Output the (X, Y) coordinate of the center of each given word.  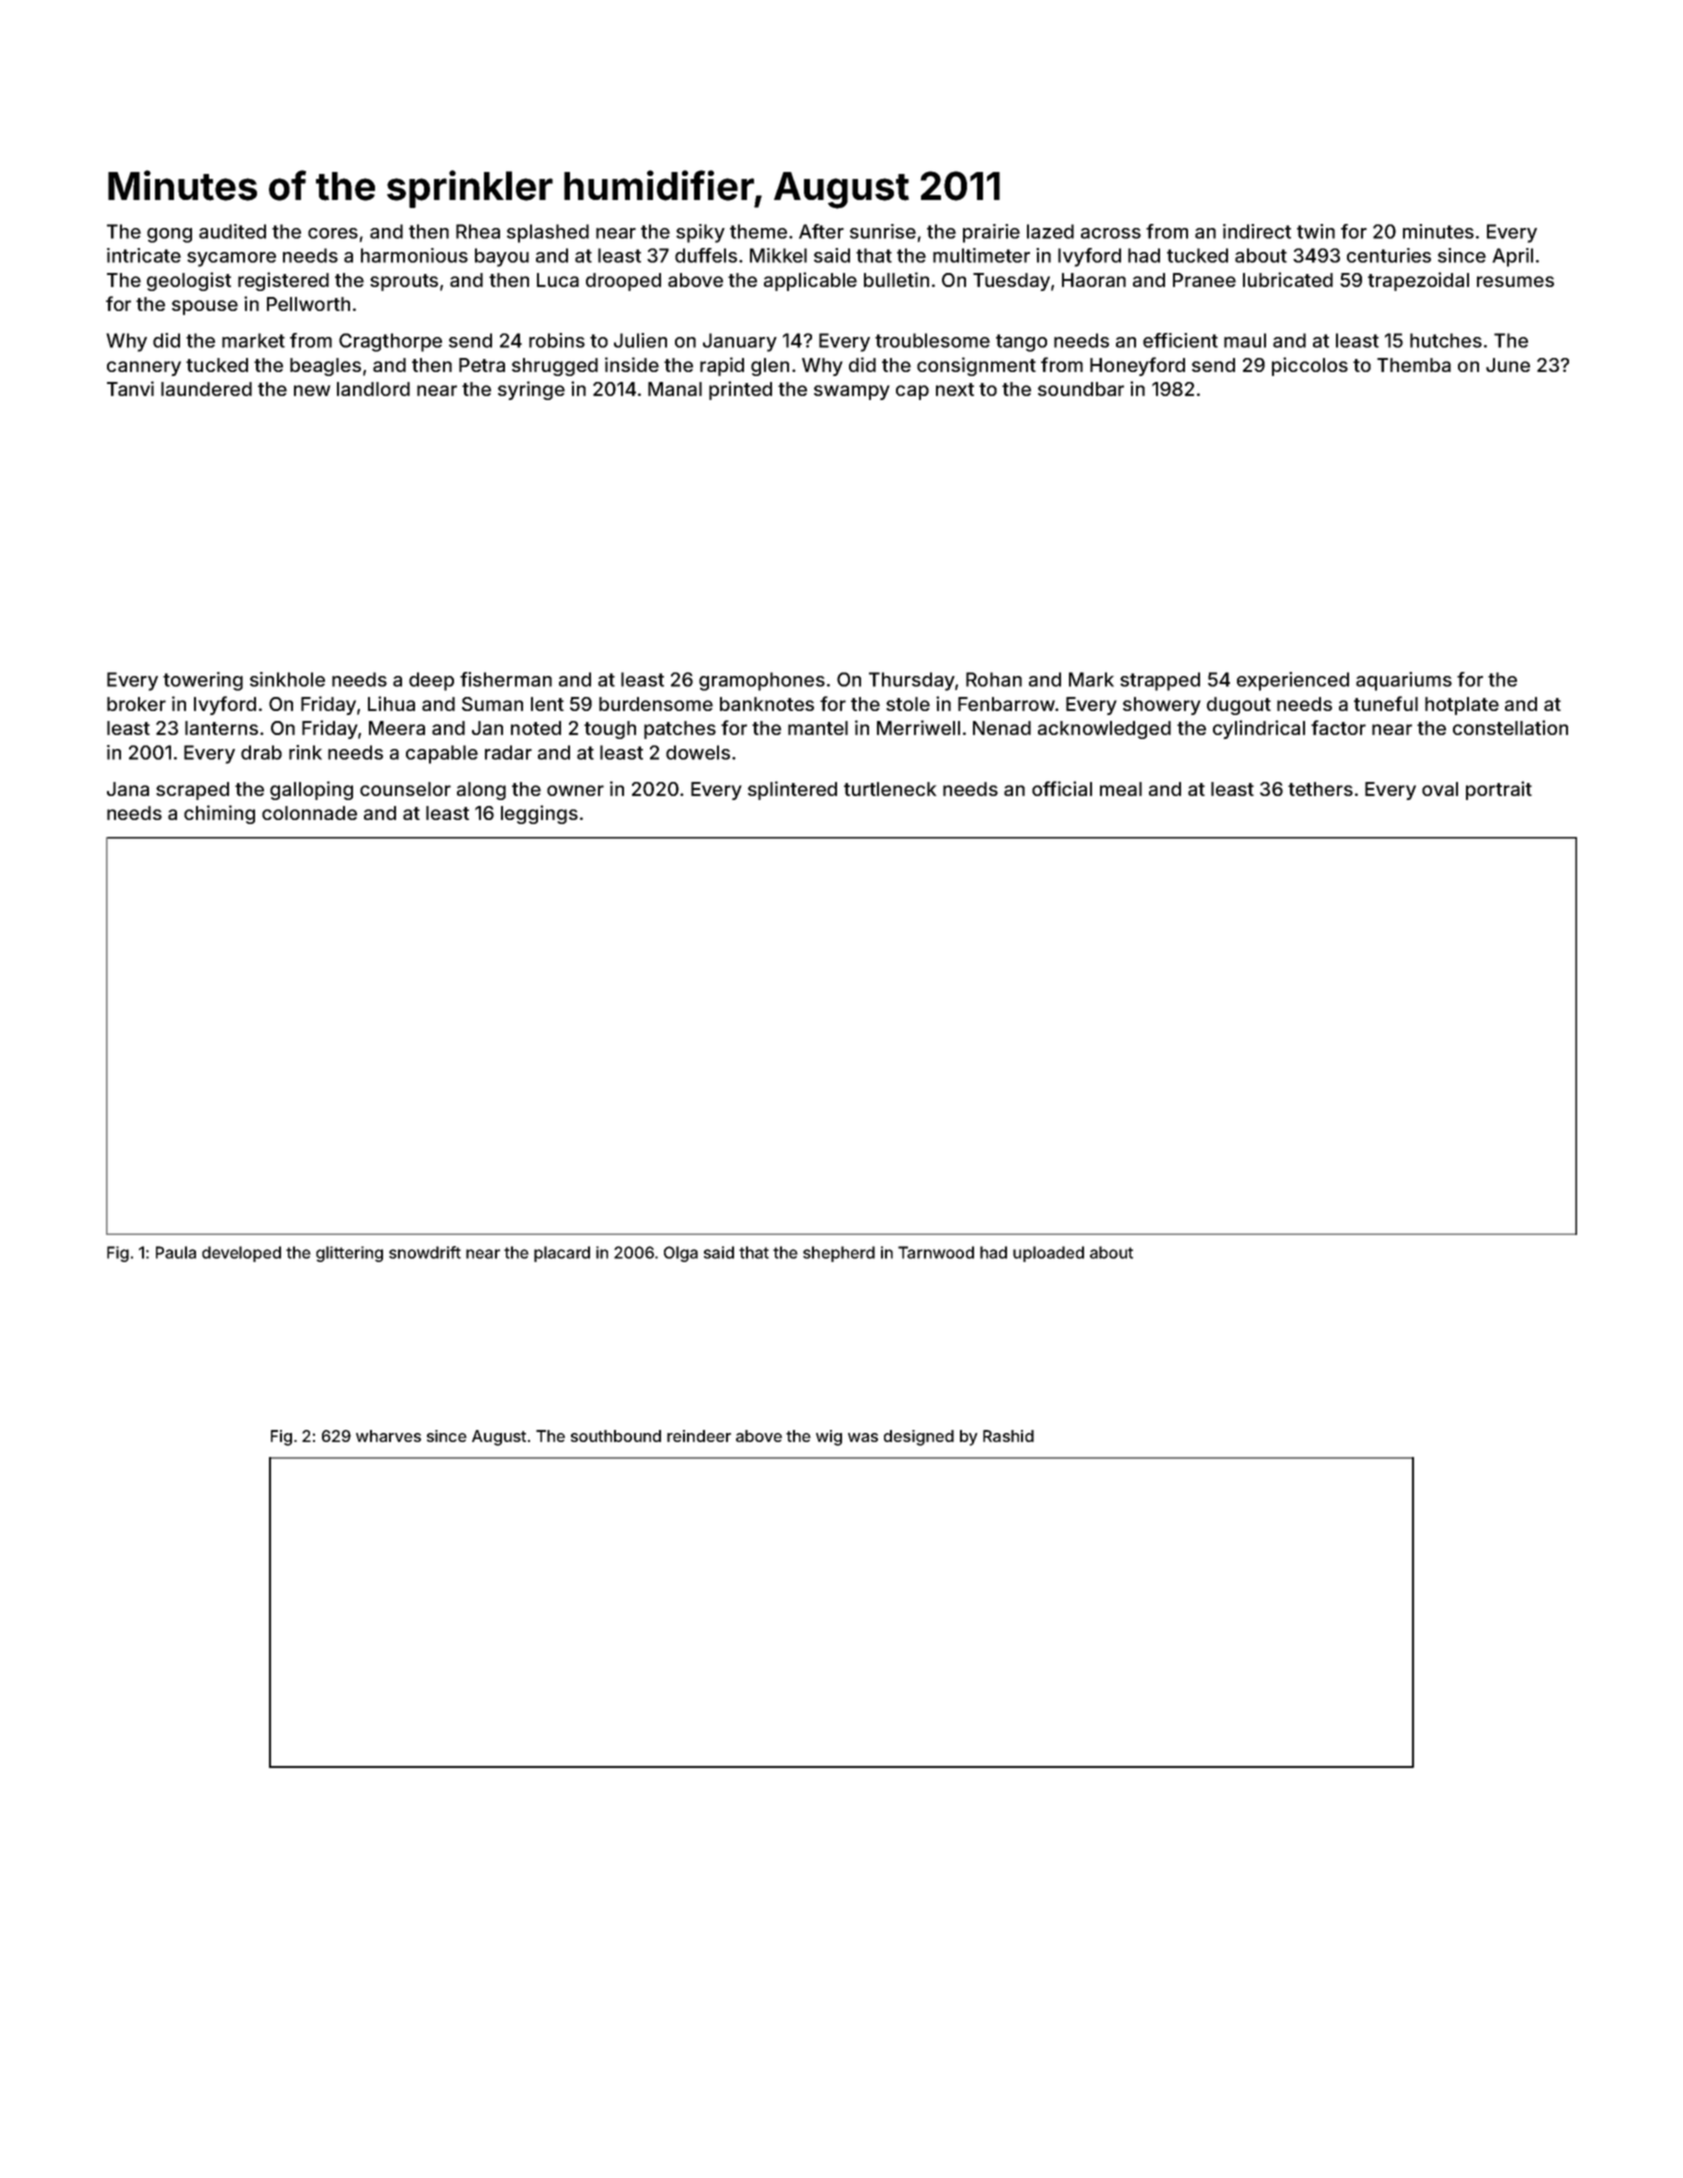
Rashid (1008, 1436)
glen (770, 367)
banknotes (767, 704)
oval (1440, 789)
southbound (616, 1436)
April (1512, 257)
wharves (388, 1436)
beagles (325, 367)
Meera (397, 728)
